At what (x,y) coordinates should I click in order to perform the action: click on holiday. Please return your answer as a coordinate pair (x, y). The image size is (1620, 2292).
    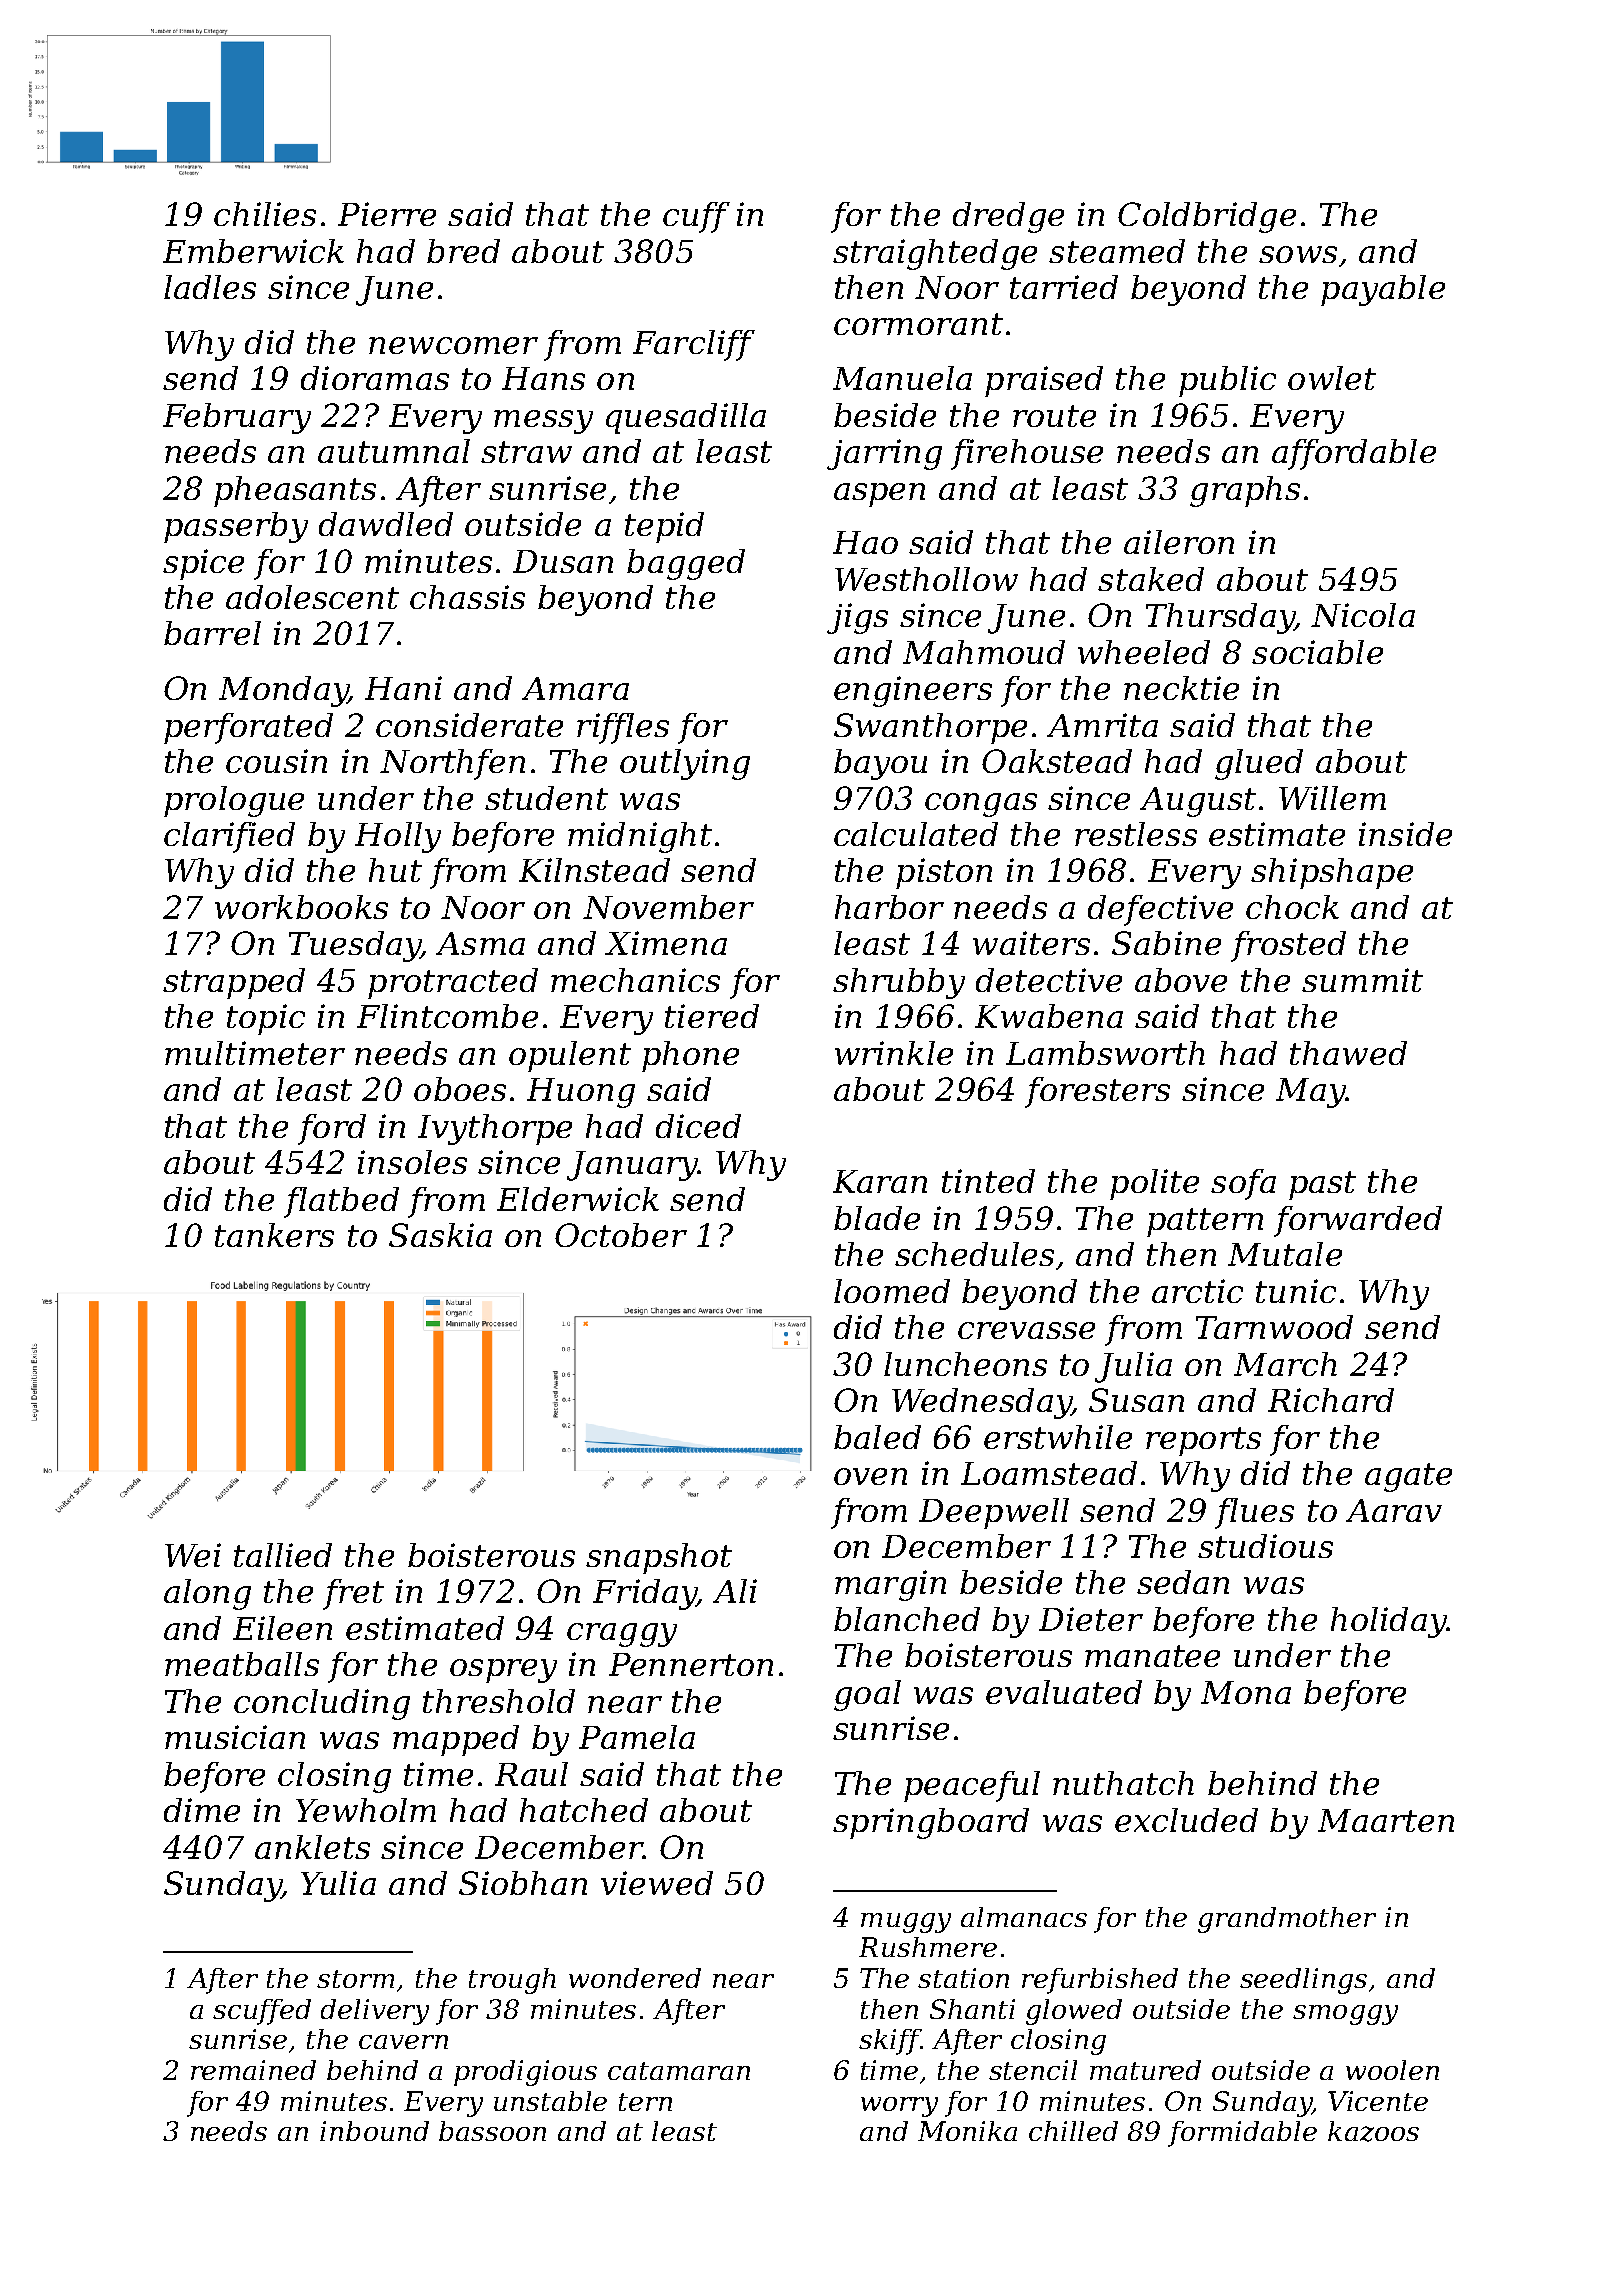
    Looking at the image, I should click on (1388, 1622).
